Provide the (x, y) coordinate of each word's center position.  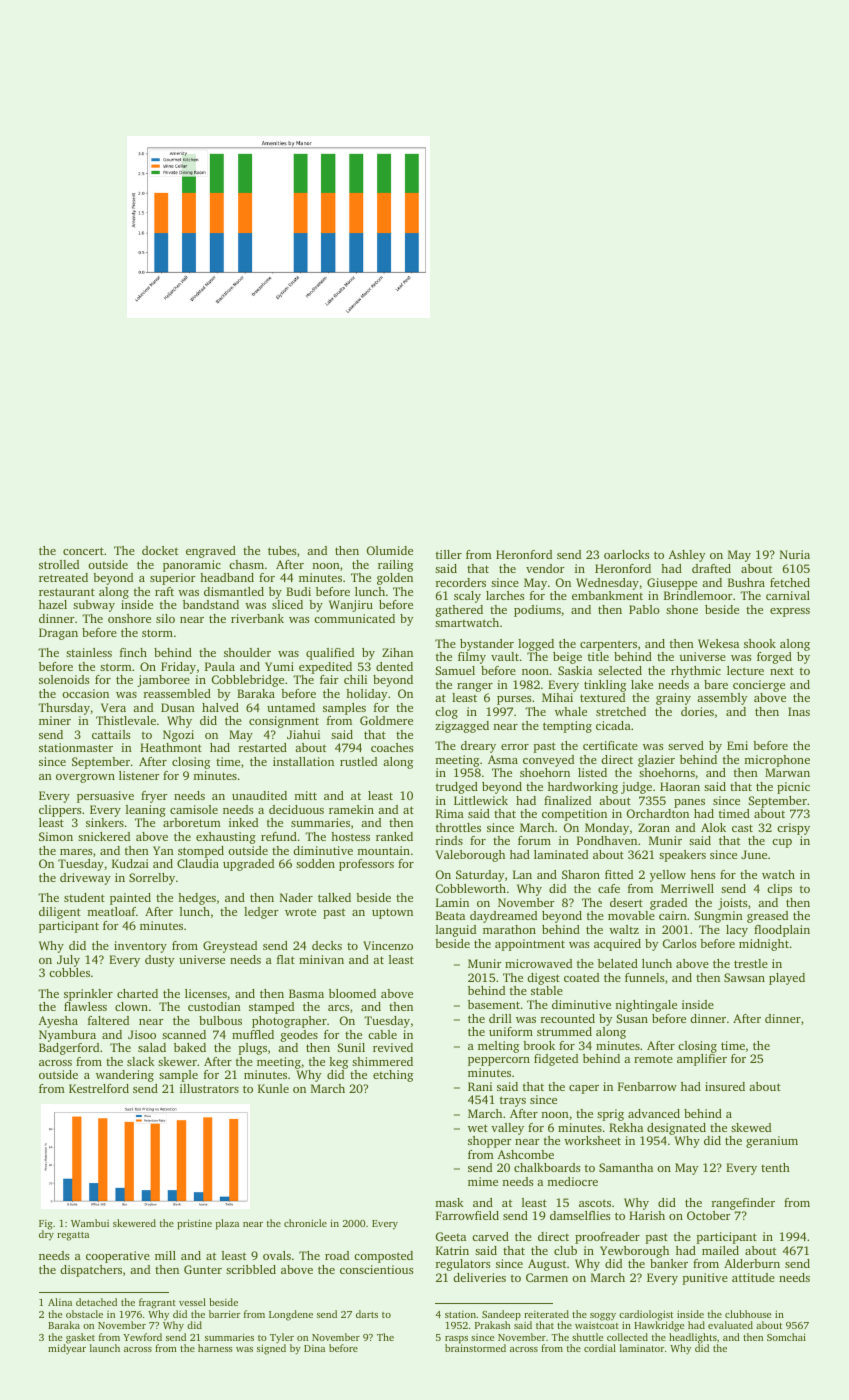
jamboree (163, 681)
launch (105, 1348)
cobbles (69, 972)
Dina (314, 1348)
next (782, 671)
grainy (673, 699)
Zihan (397, 652)
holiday (367, 695)
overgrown (85, 778)
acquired (617, 945)
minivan (321, 959)
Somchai (786, 1337)
